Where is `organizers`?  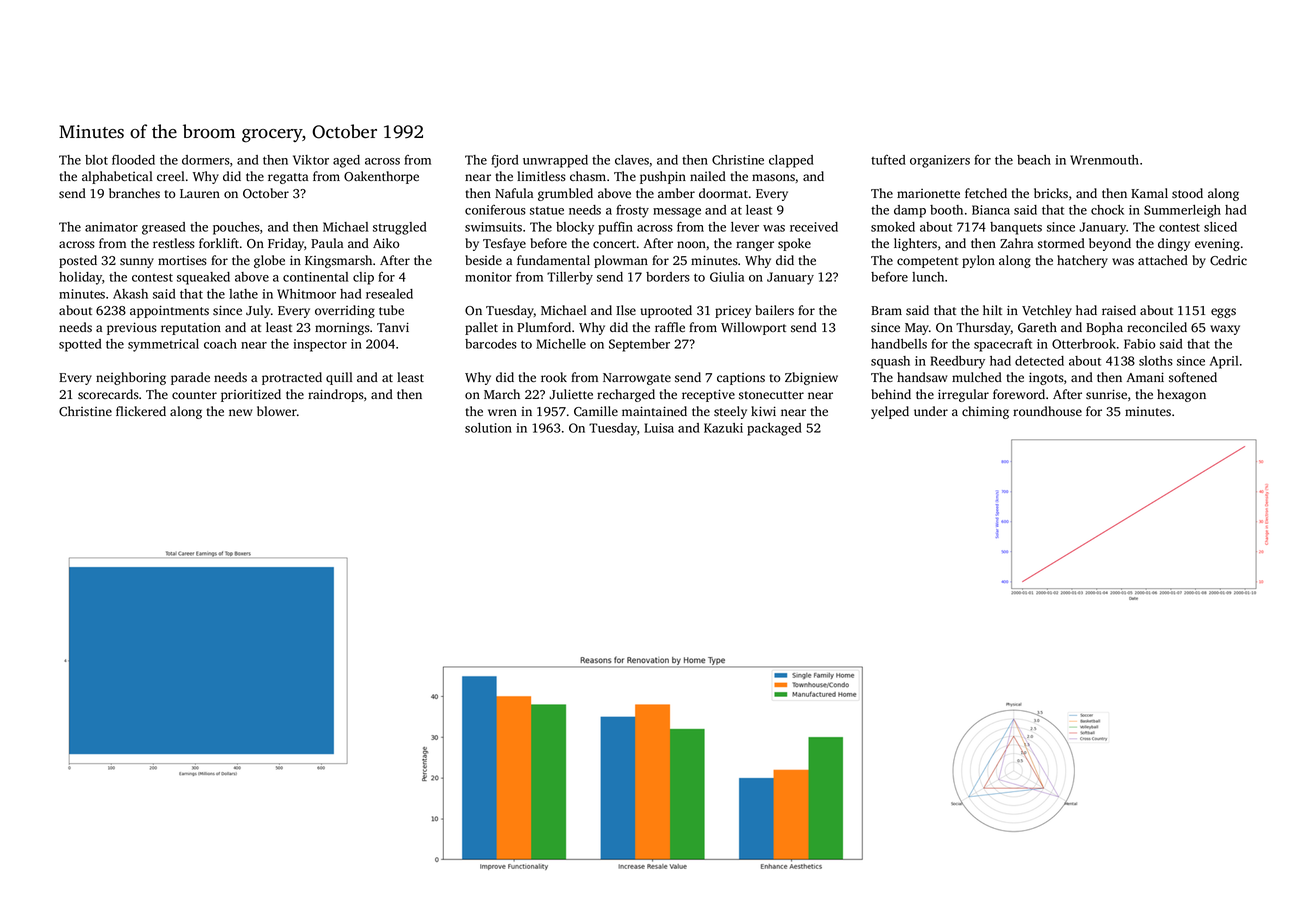 organizers is located at coordinates (940, 161).
